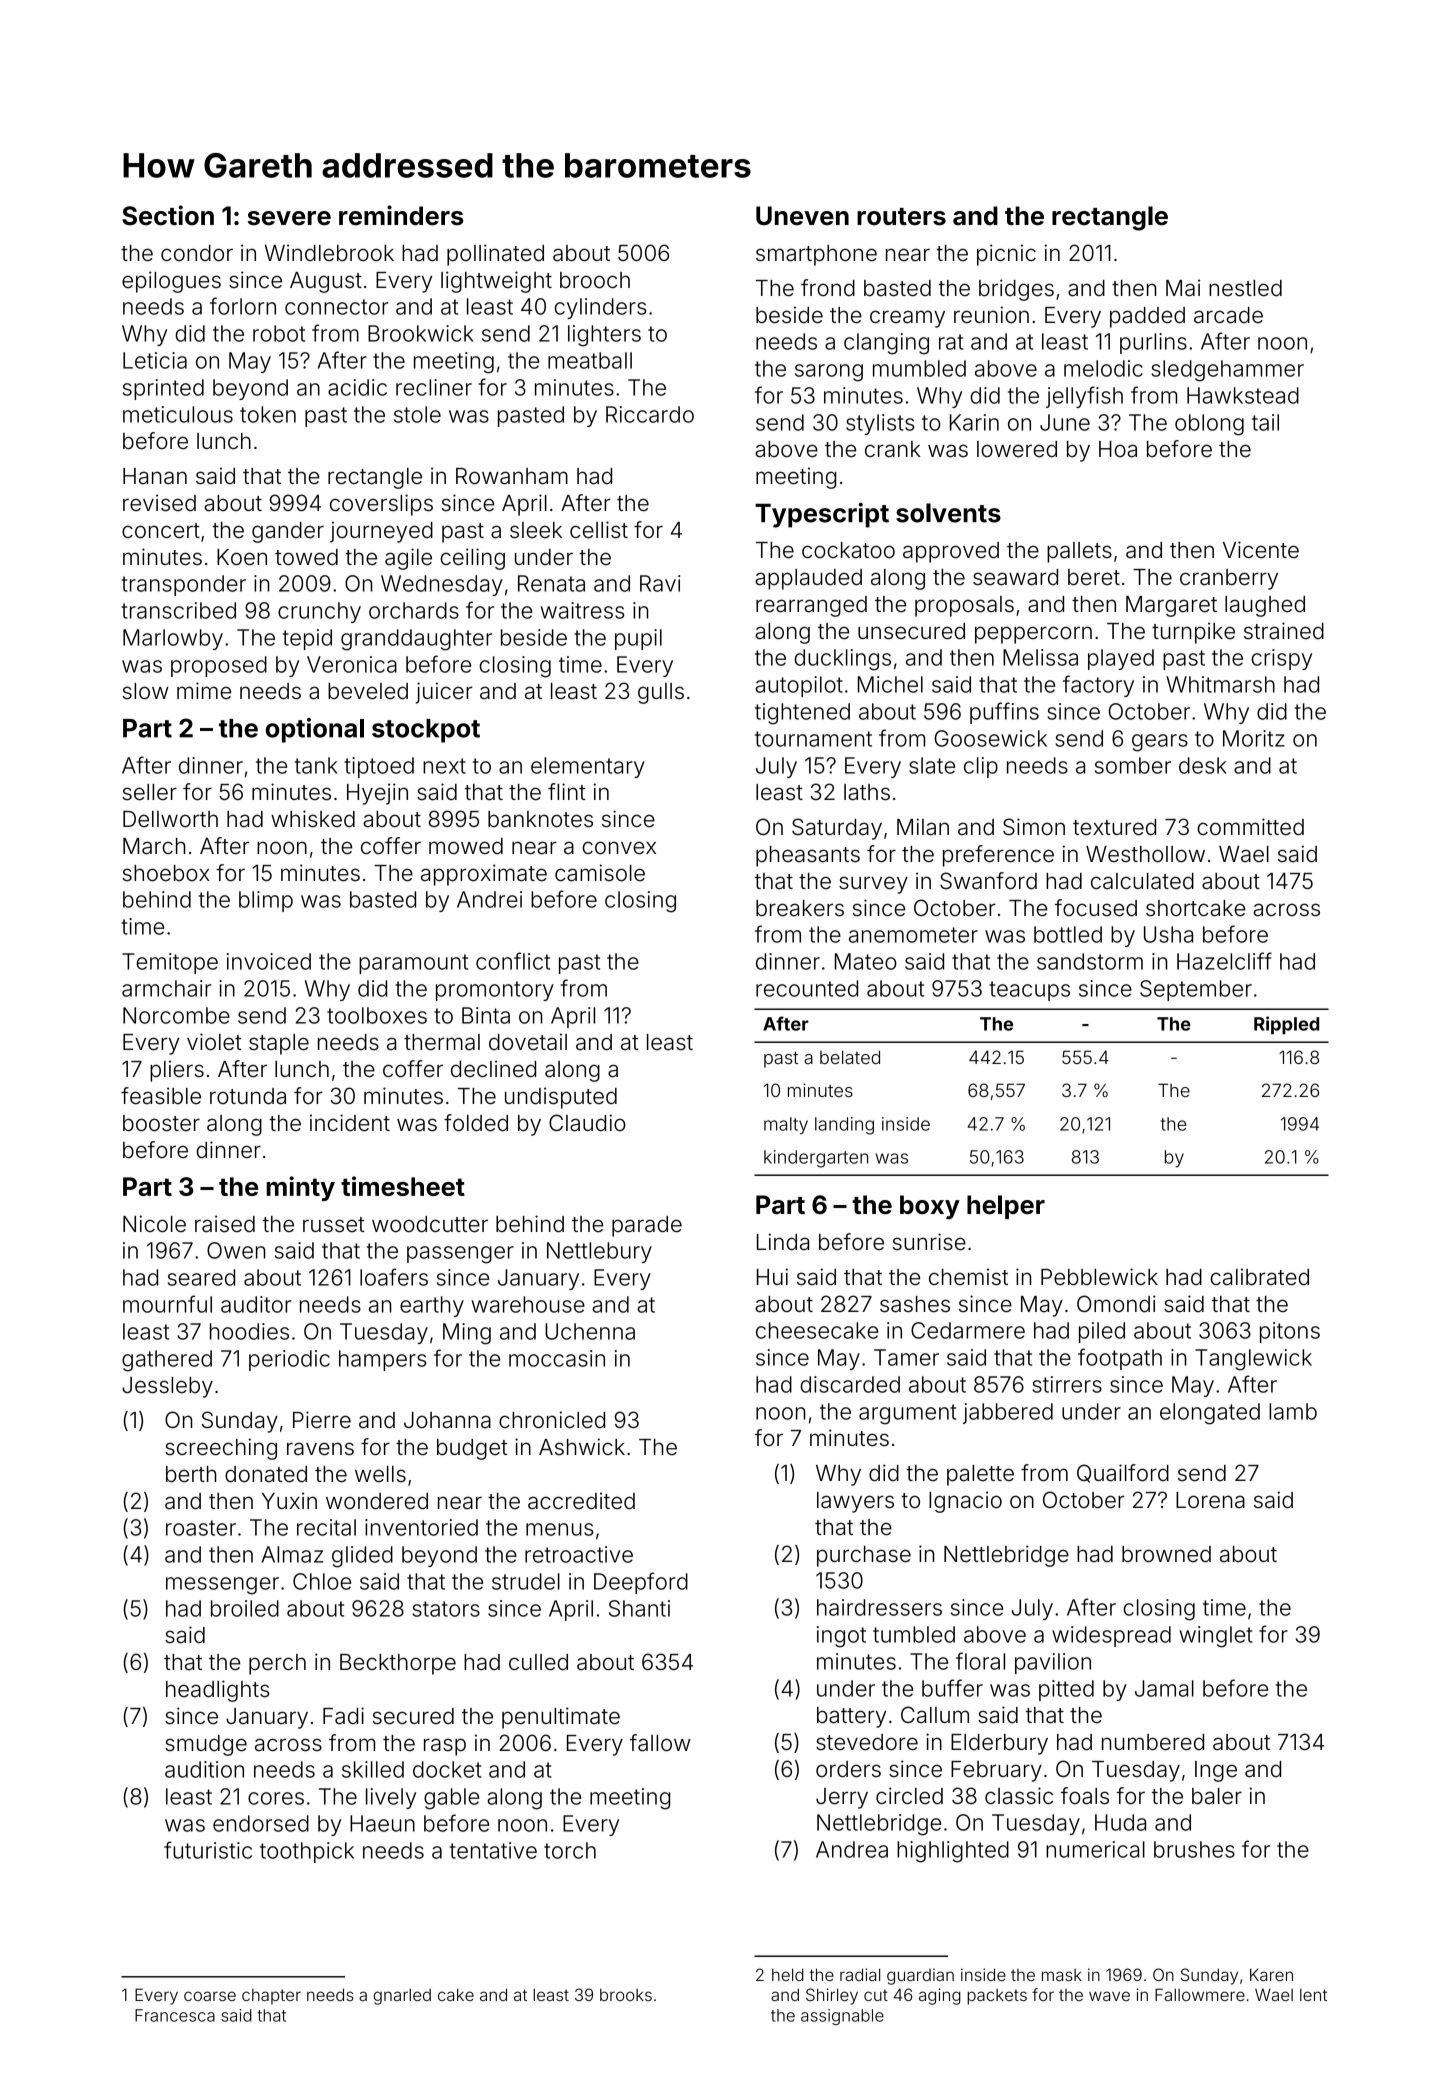 This screenshot has height=2100, width=1450. What do you see at coordinates (802, 215) in the screenshot?
I see `Uneven` at bounding box center [802, 215].
